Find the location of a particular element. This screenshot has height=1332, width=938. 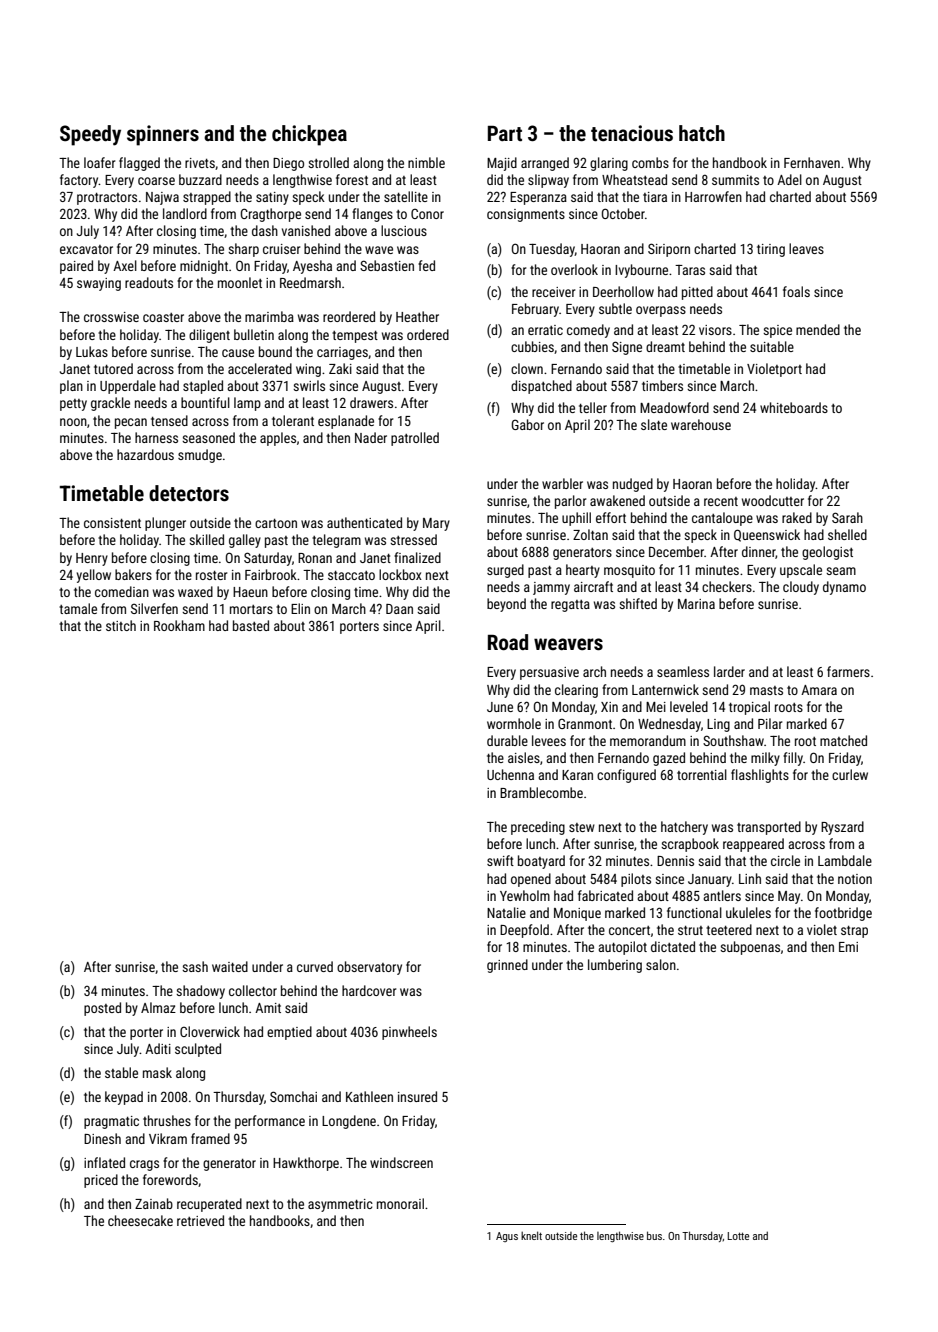

Lotte is located at coordinates (738, 1236).
